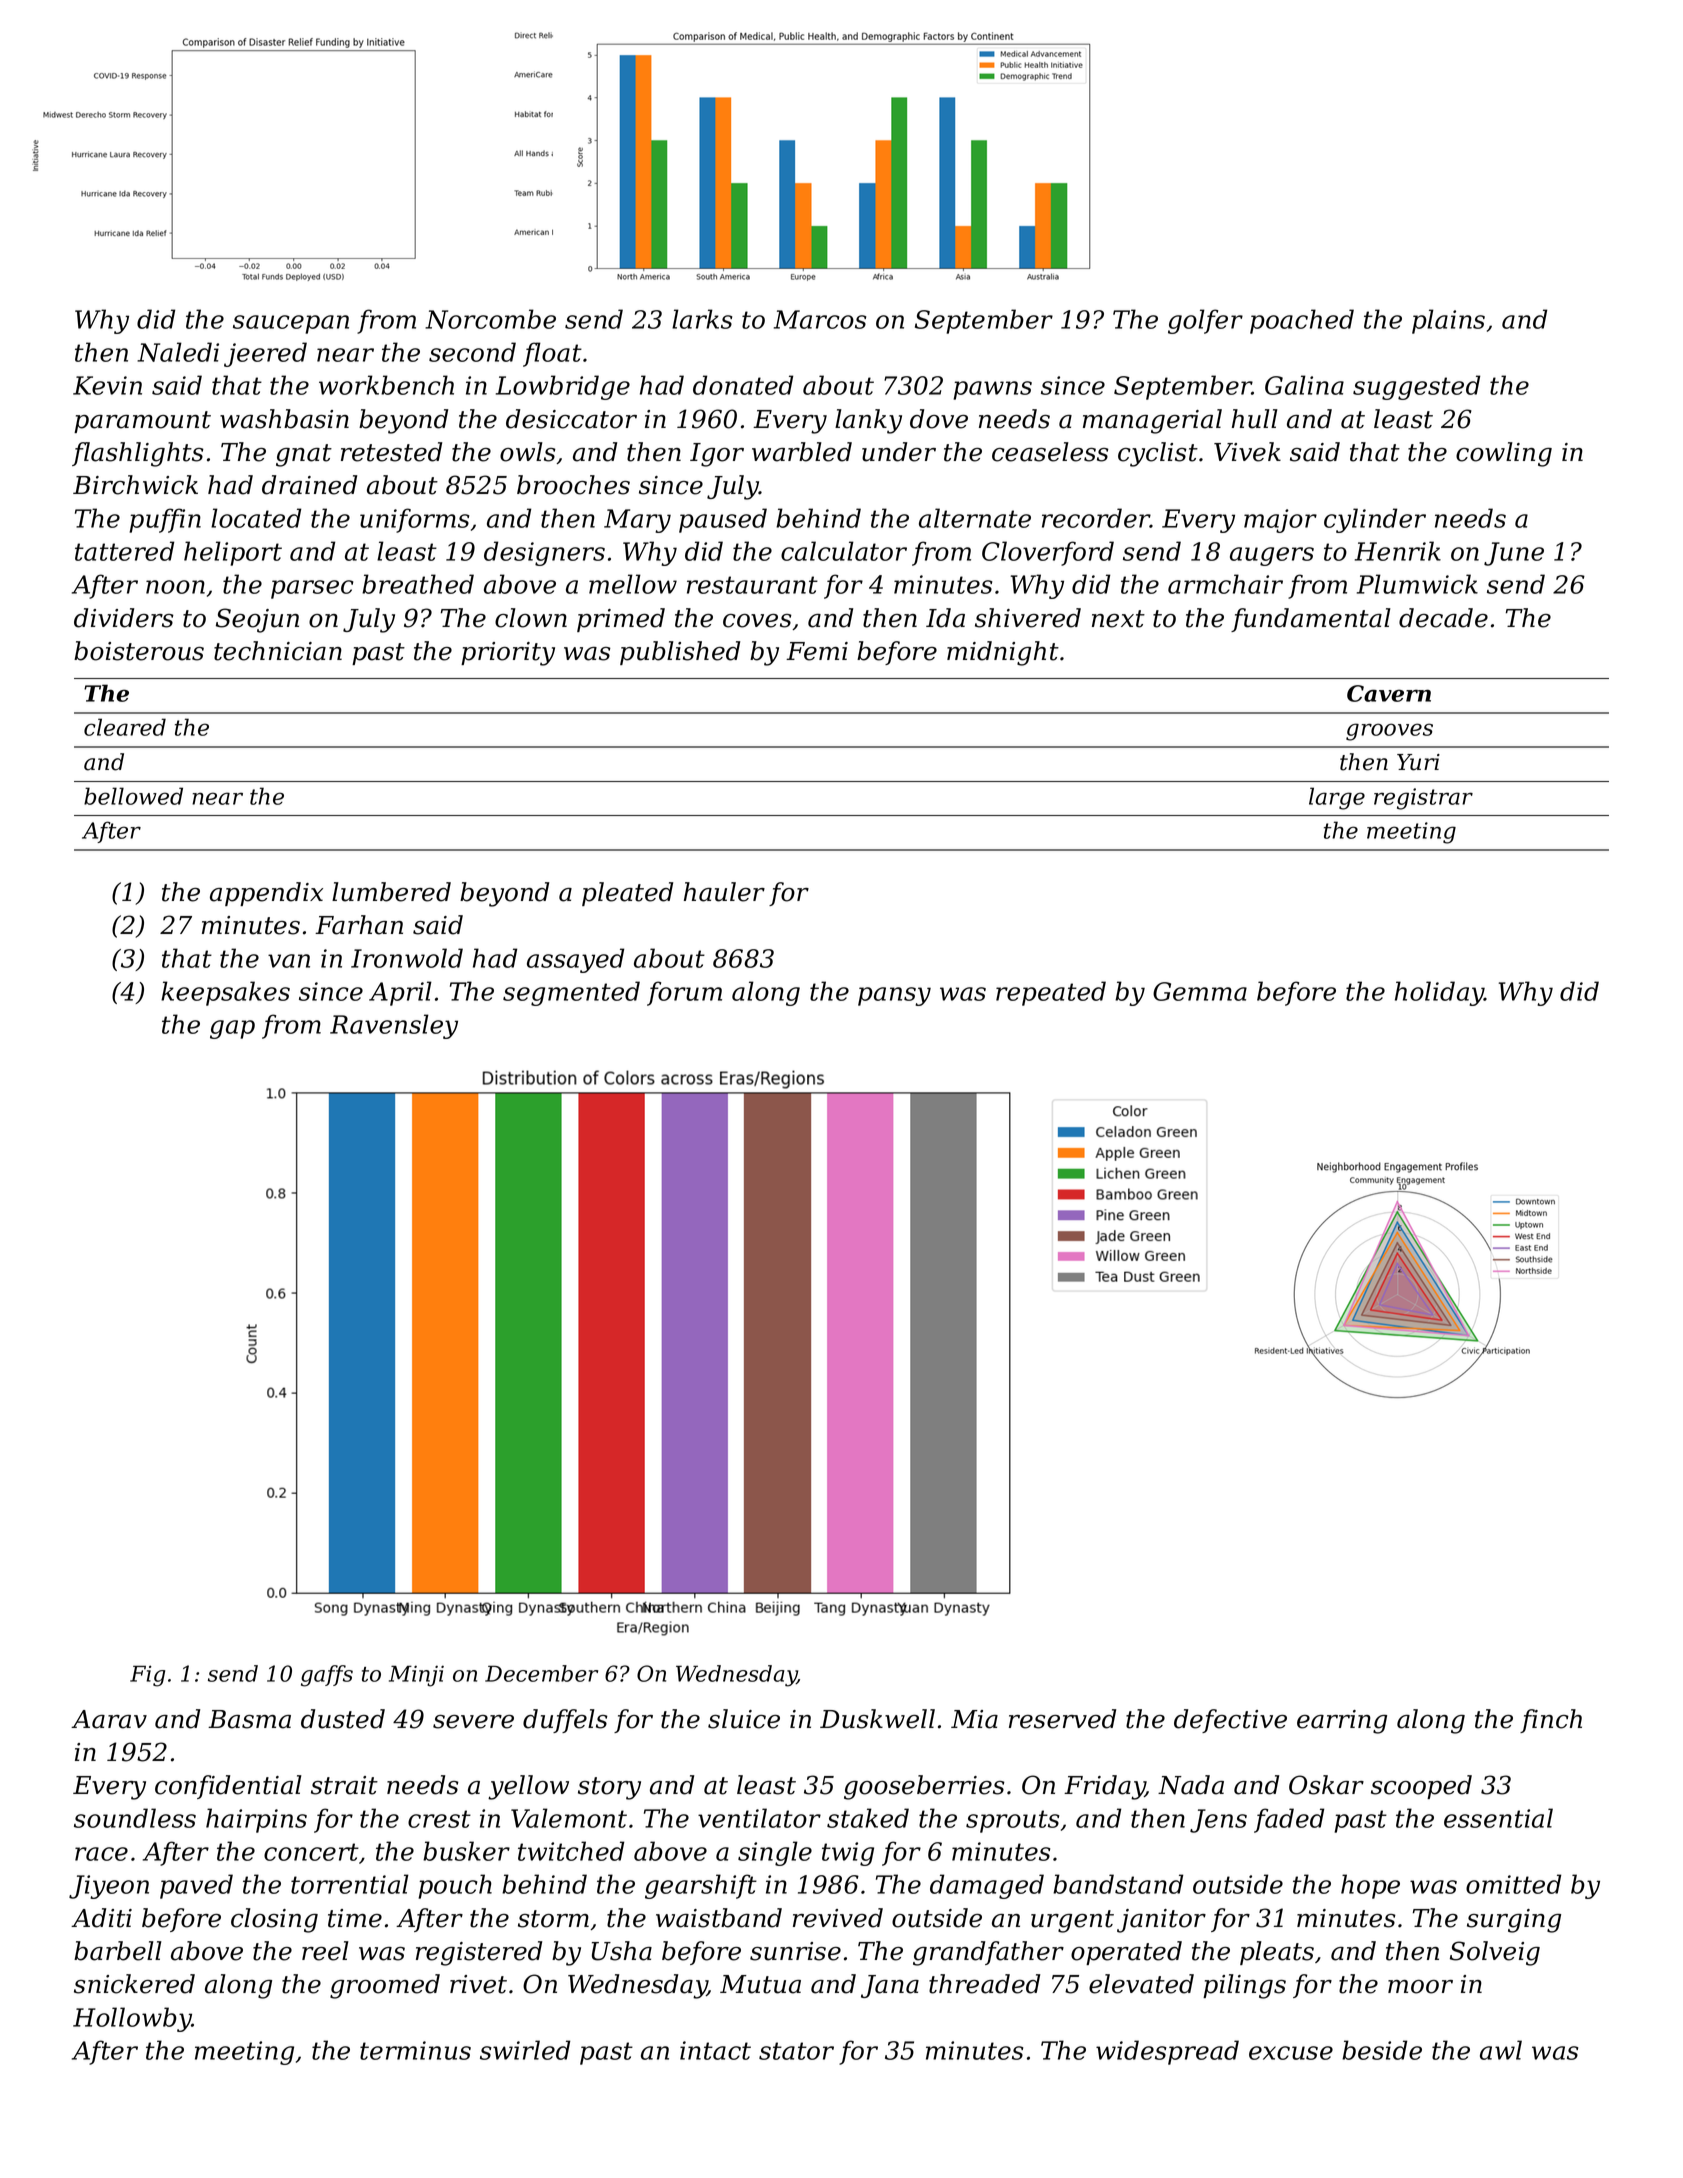 This screenshot has height=2178, width=1683. What do you see at coordinates (1551, 1721) in the screenshot?
I see `finch` at bounding box center [1551, 1721].
